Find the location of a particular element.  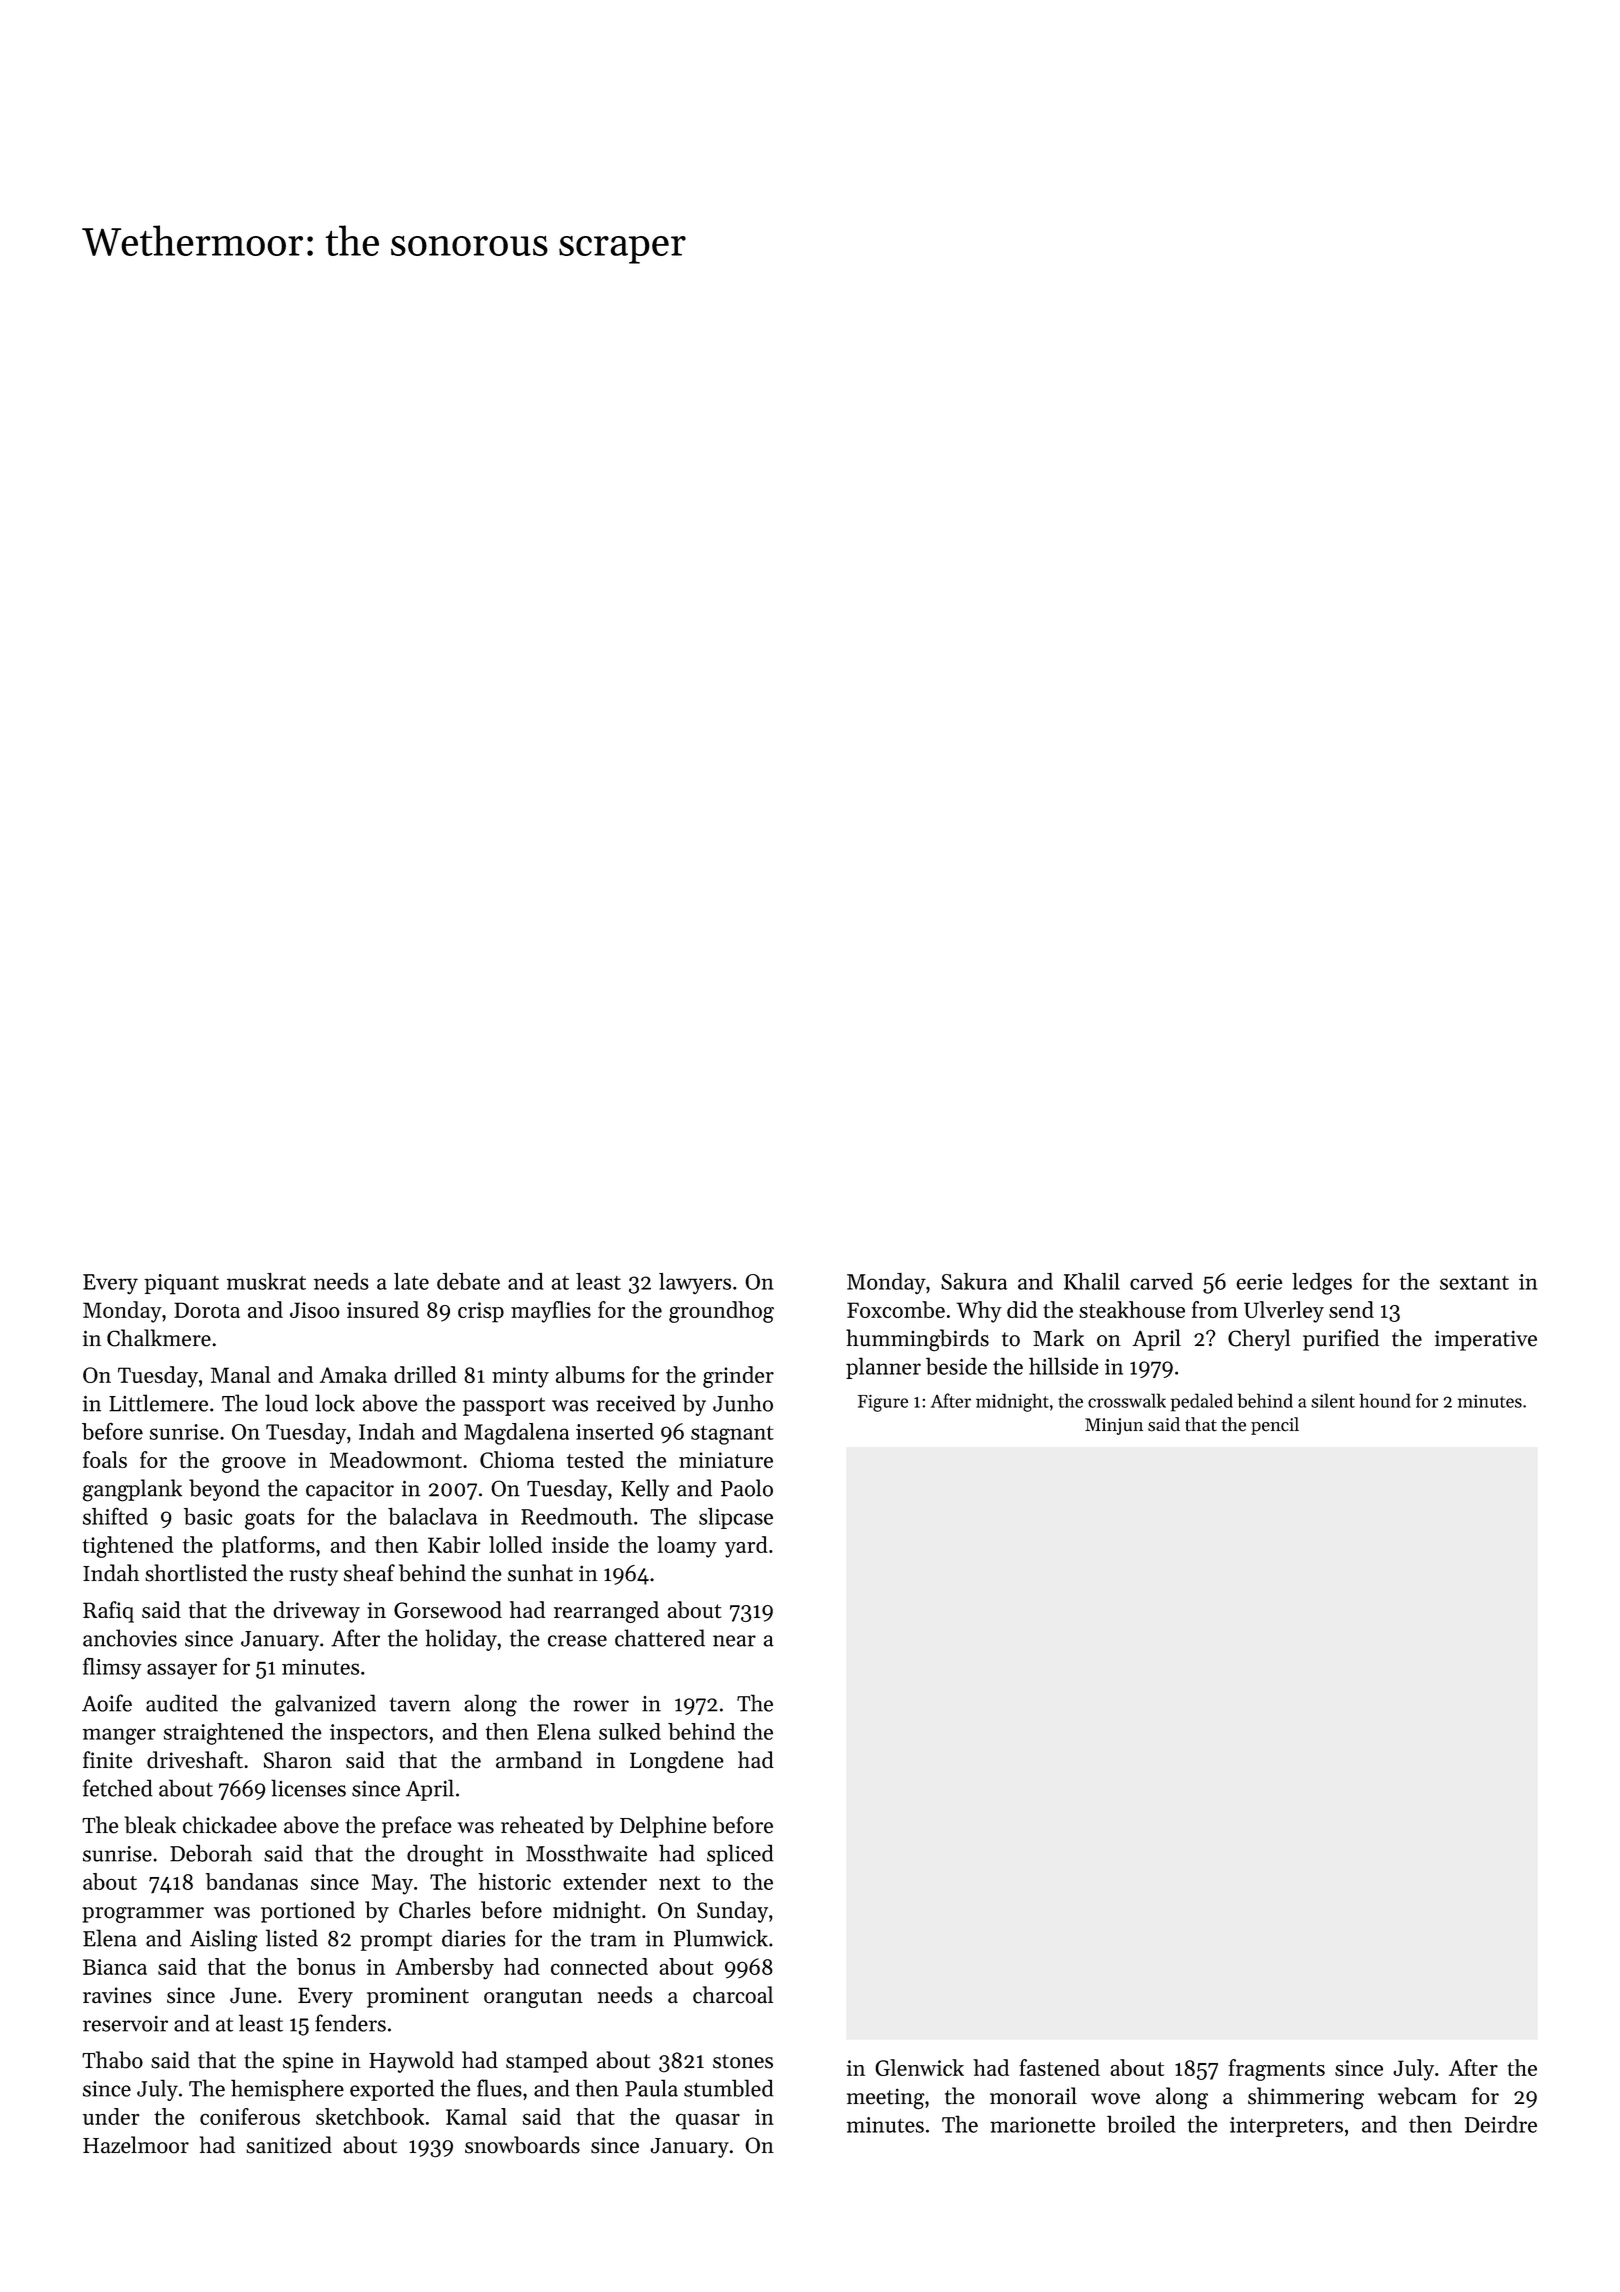

marionette is located at coordinates (1042, 2125).
